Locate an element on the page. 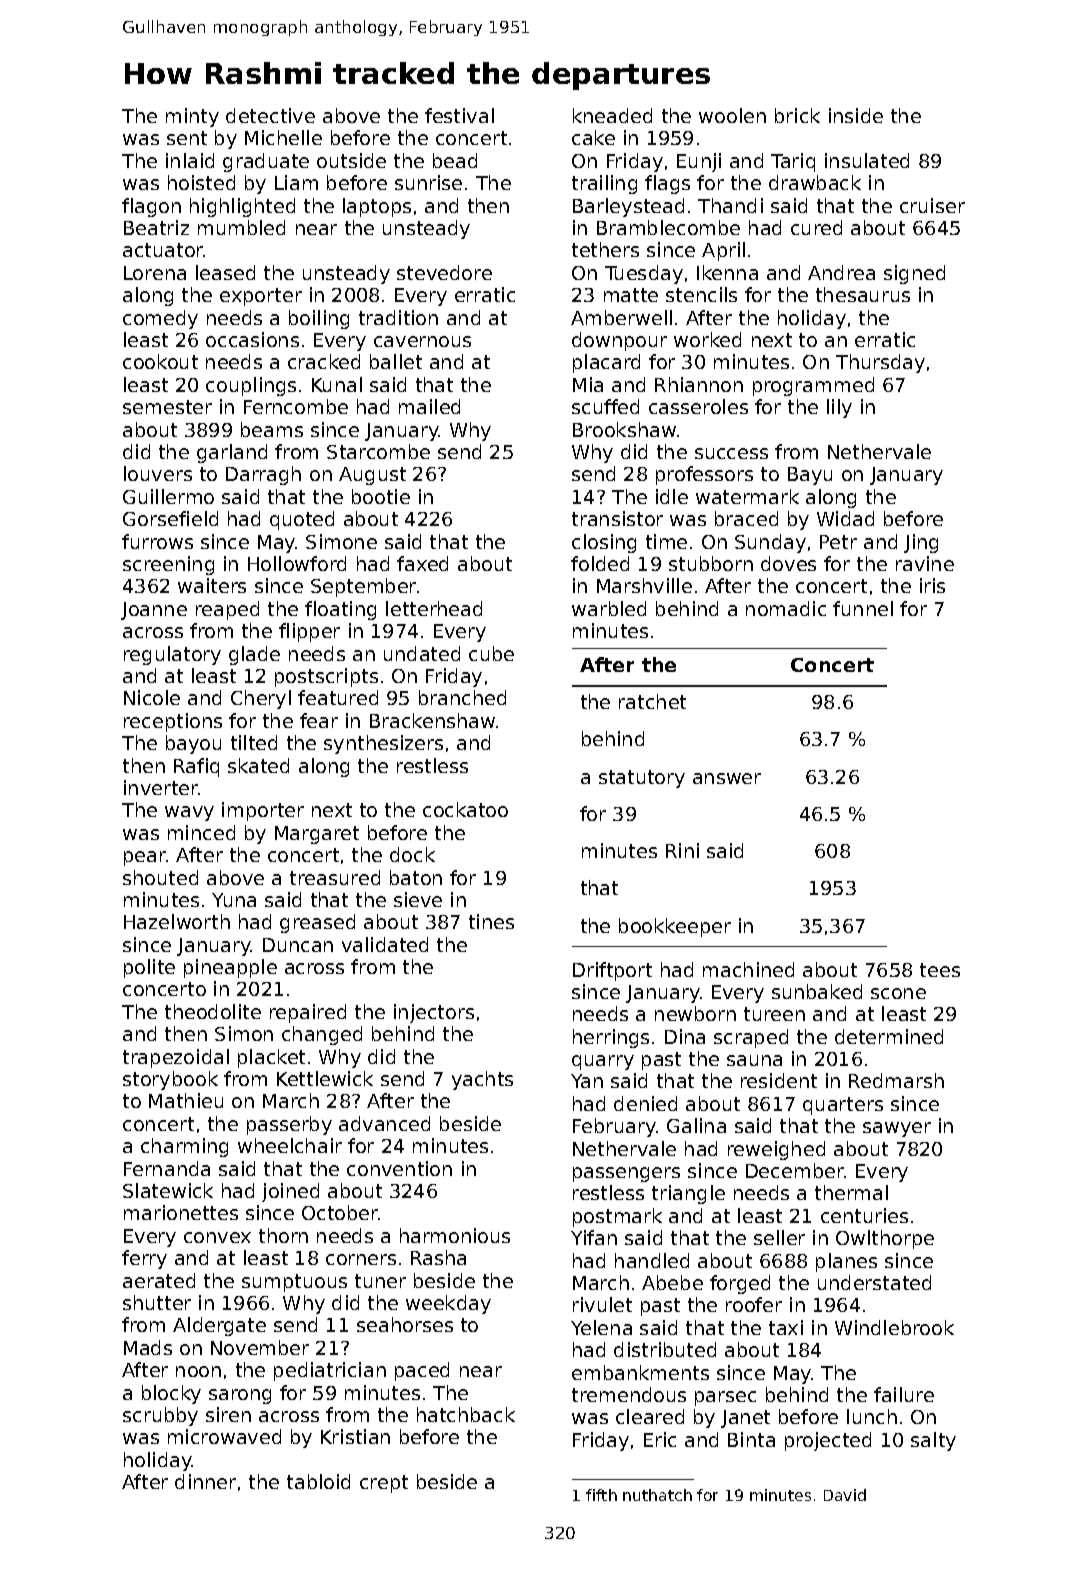  Liam is located at coordinates (296, 182).
